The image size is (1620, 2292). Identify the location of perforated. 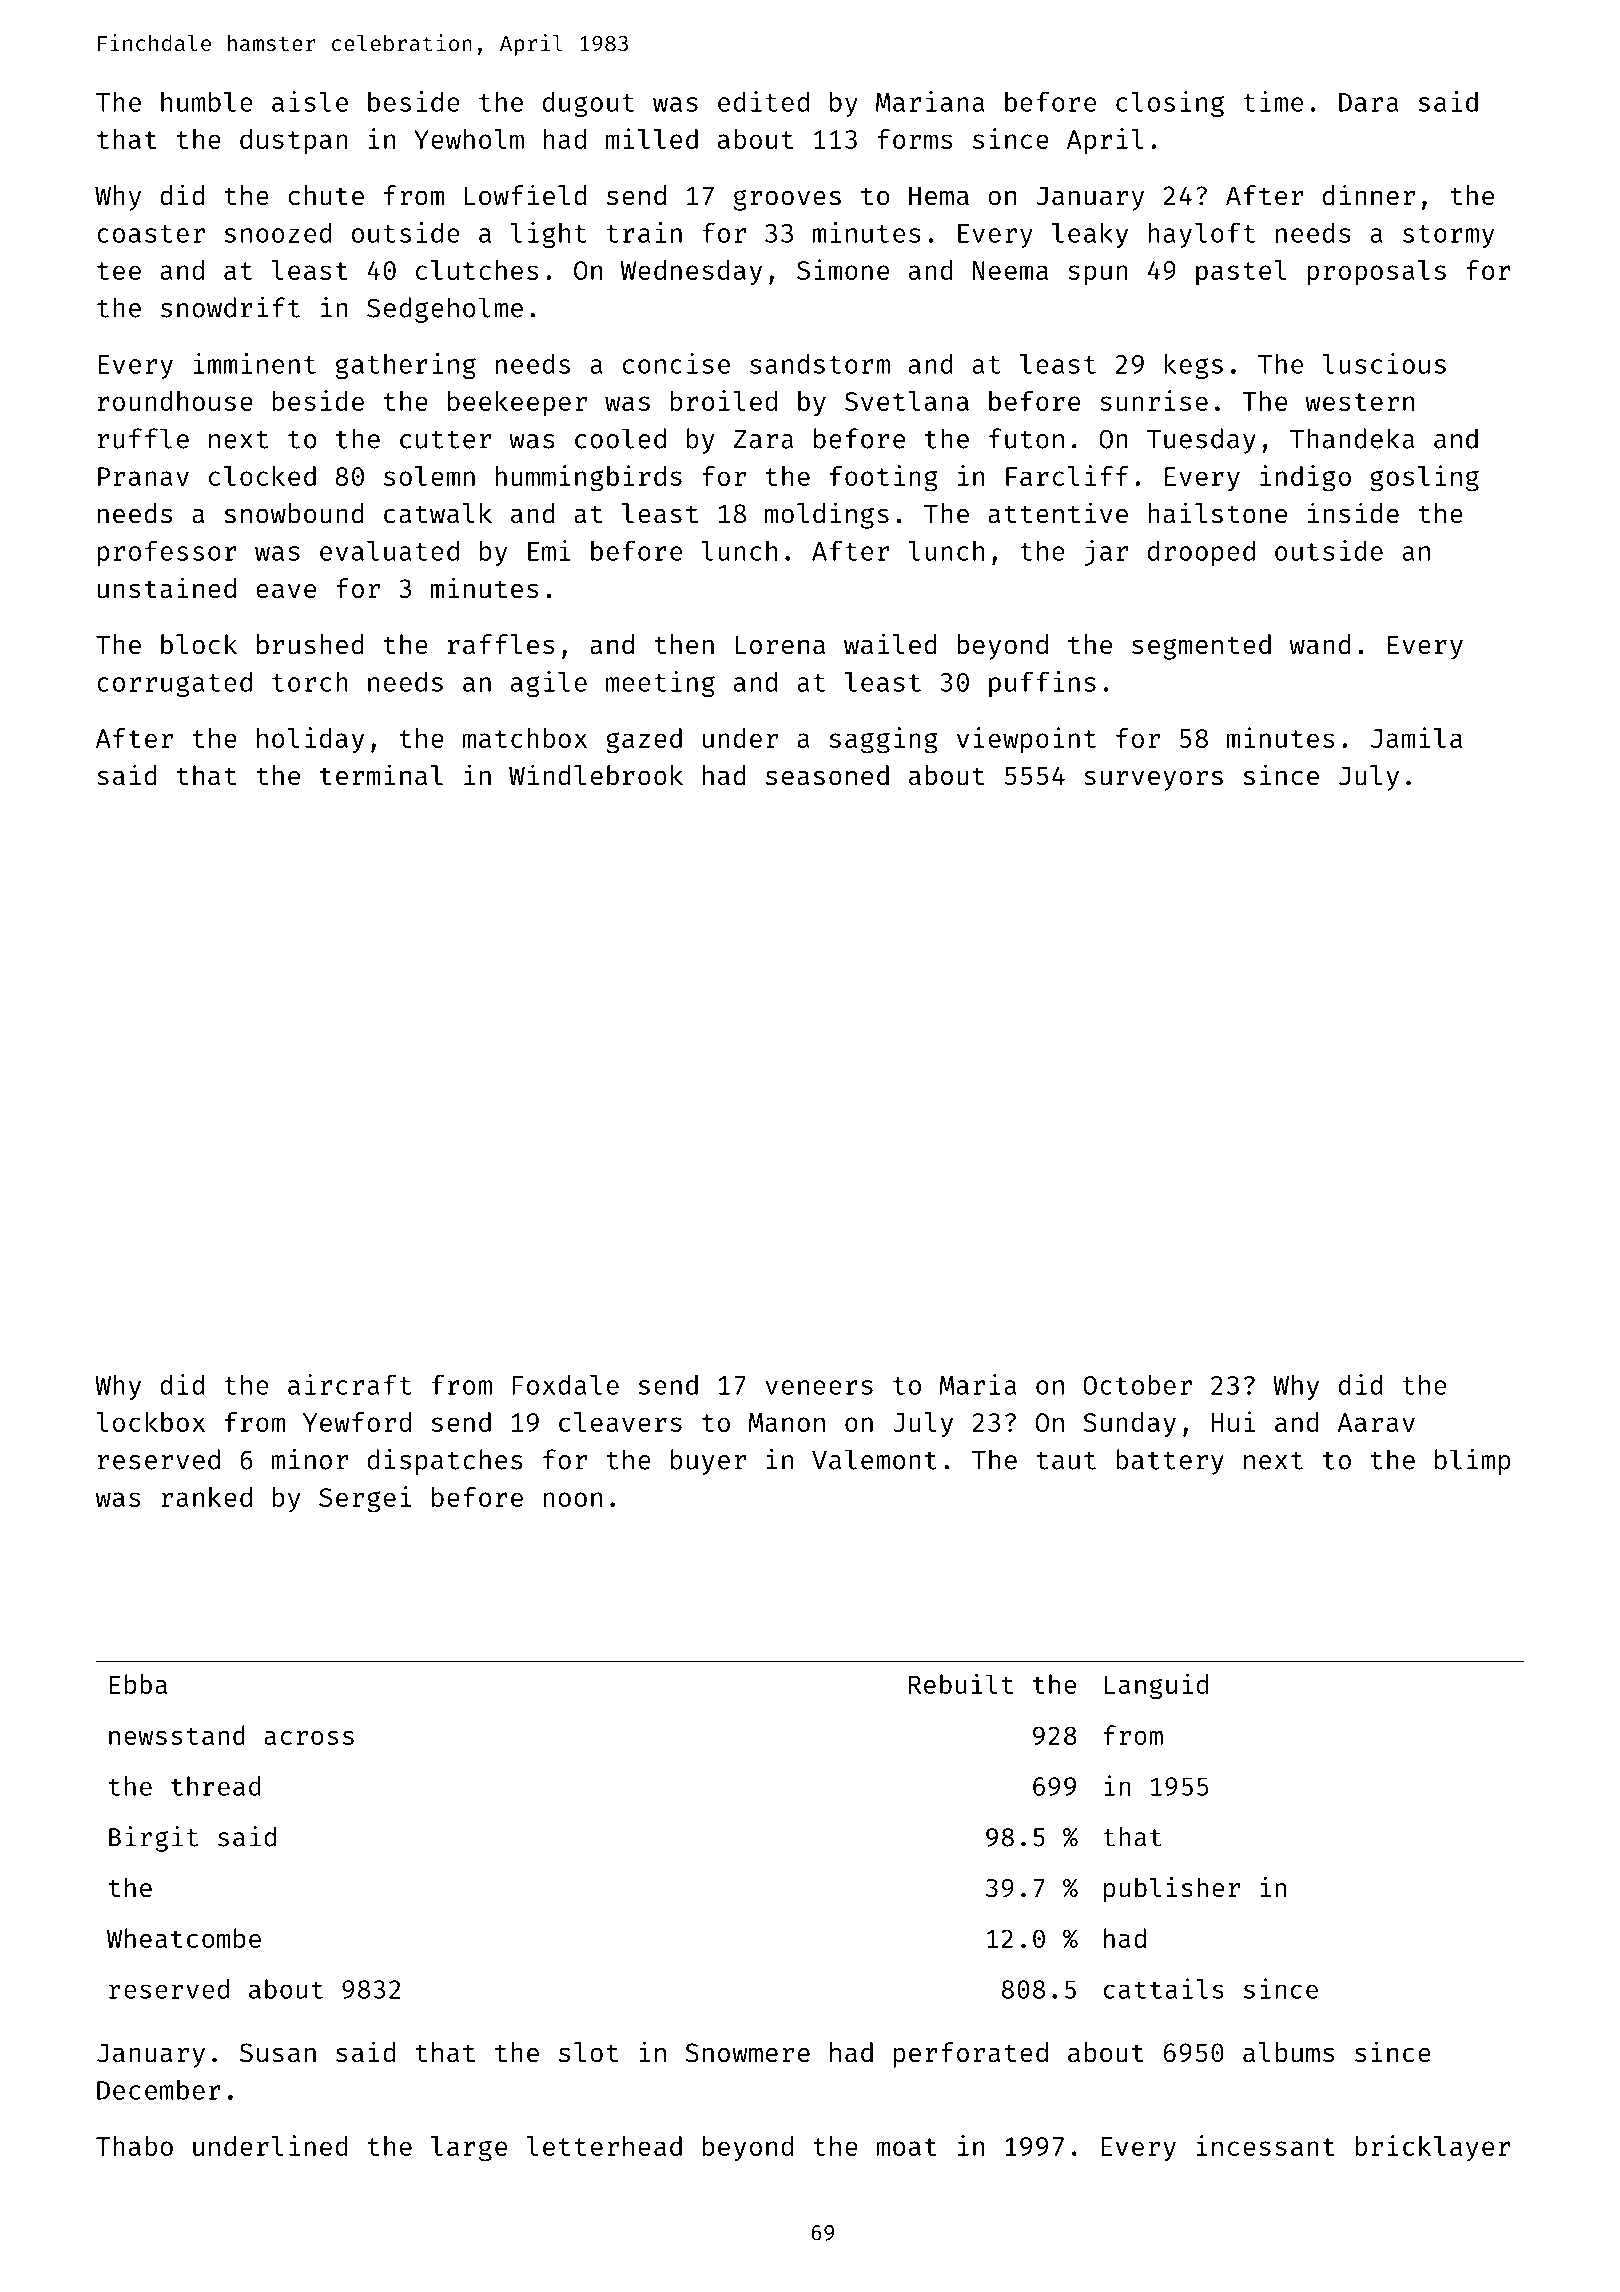
(971, 2055).
